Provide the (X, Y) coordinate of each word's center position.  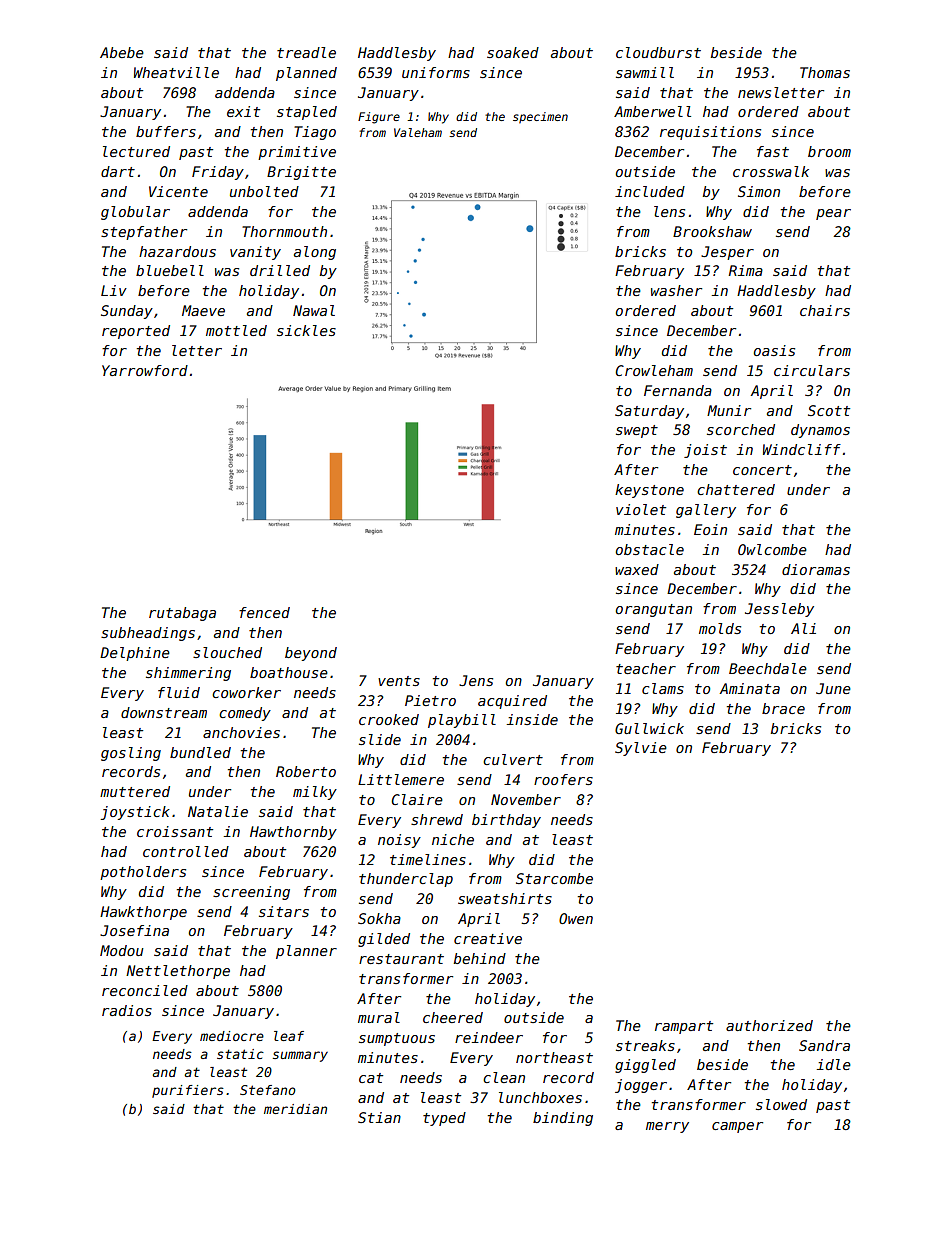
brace (783, 708)
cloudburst (658, 52)
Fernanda (678, 390)
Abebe (122, 52)
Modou (121, 950)
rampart (684, 1027)
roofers (563, 779)
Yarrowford (145, 370)
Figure (379, 118)
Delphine (135, 654)
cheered (453, 1017)
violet (641, 509)
